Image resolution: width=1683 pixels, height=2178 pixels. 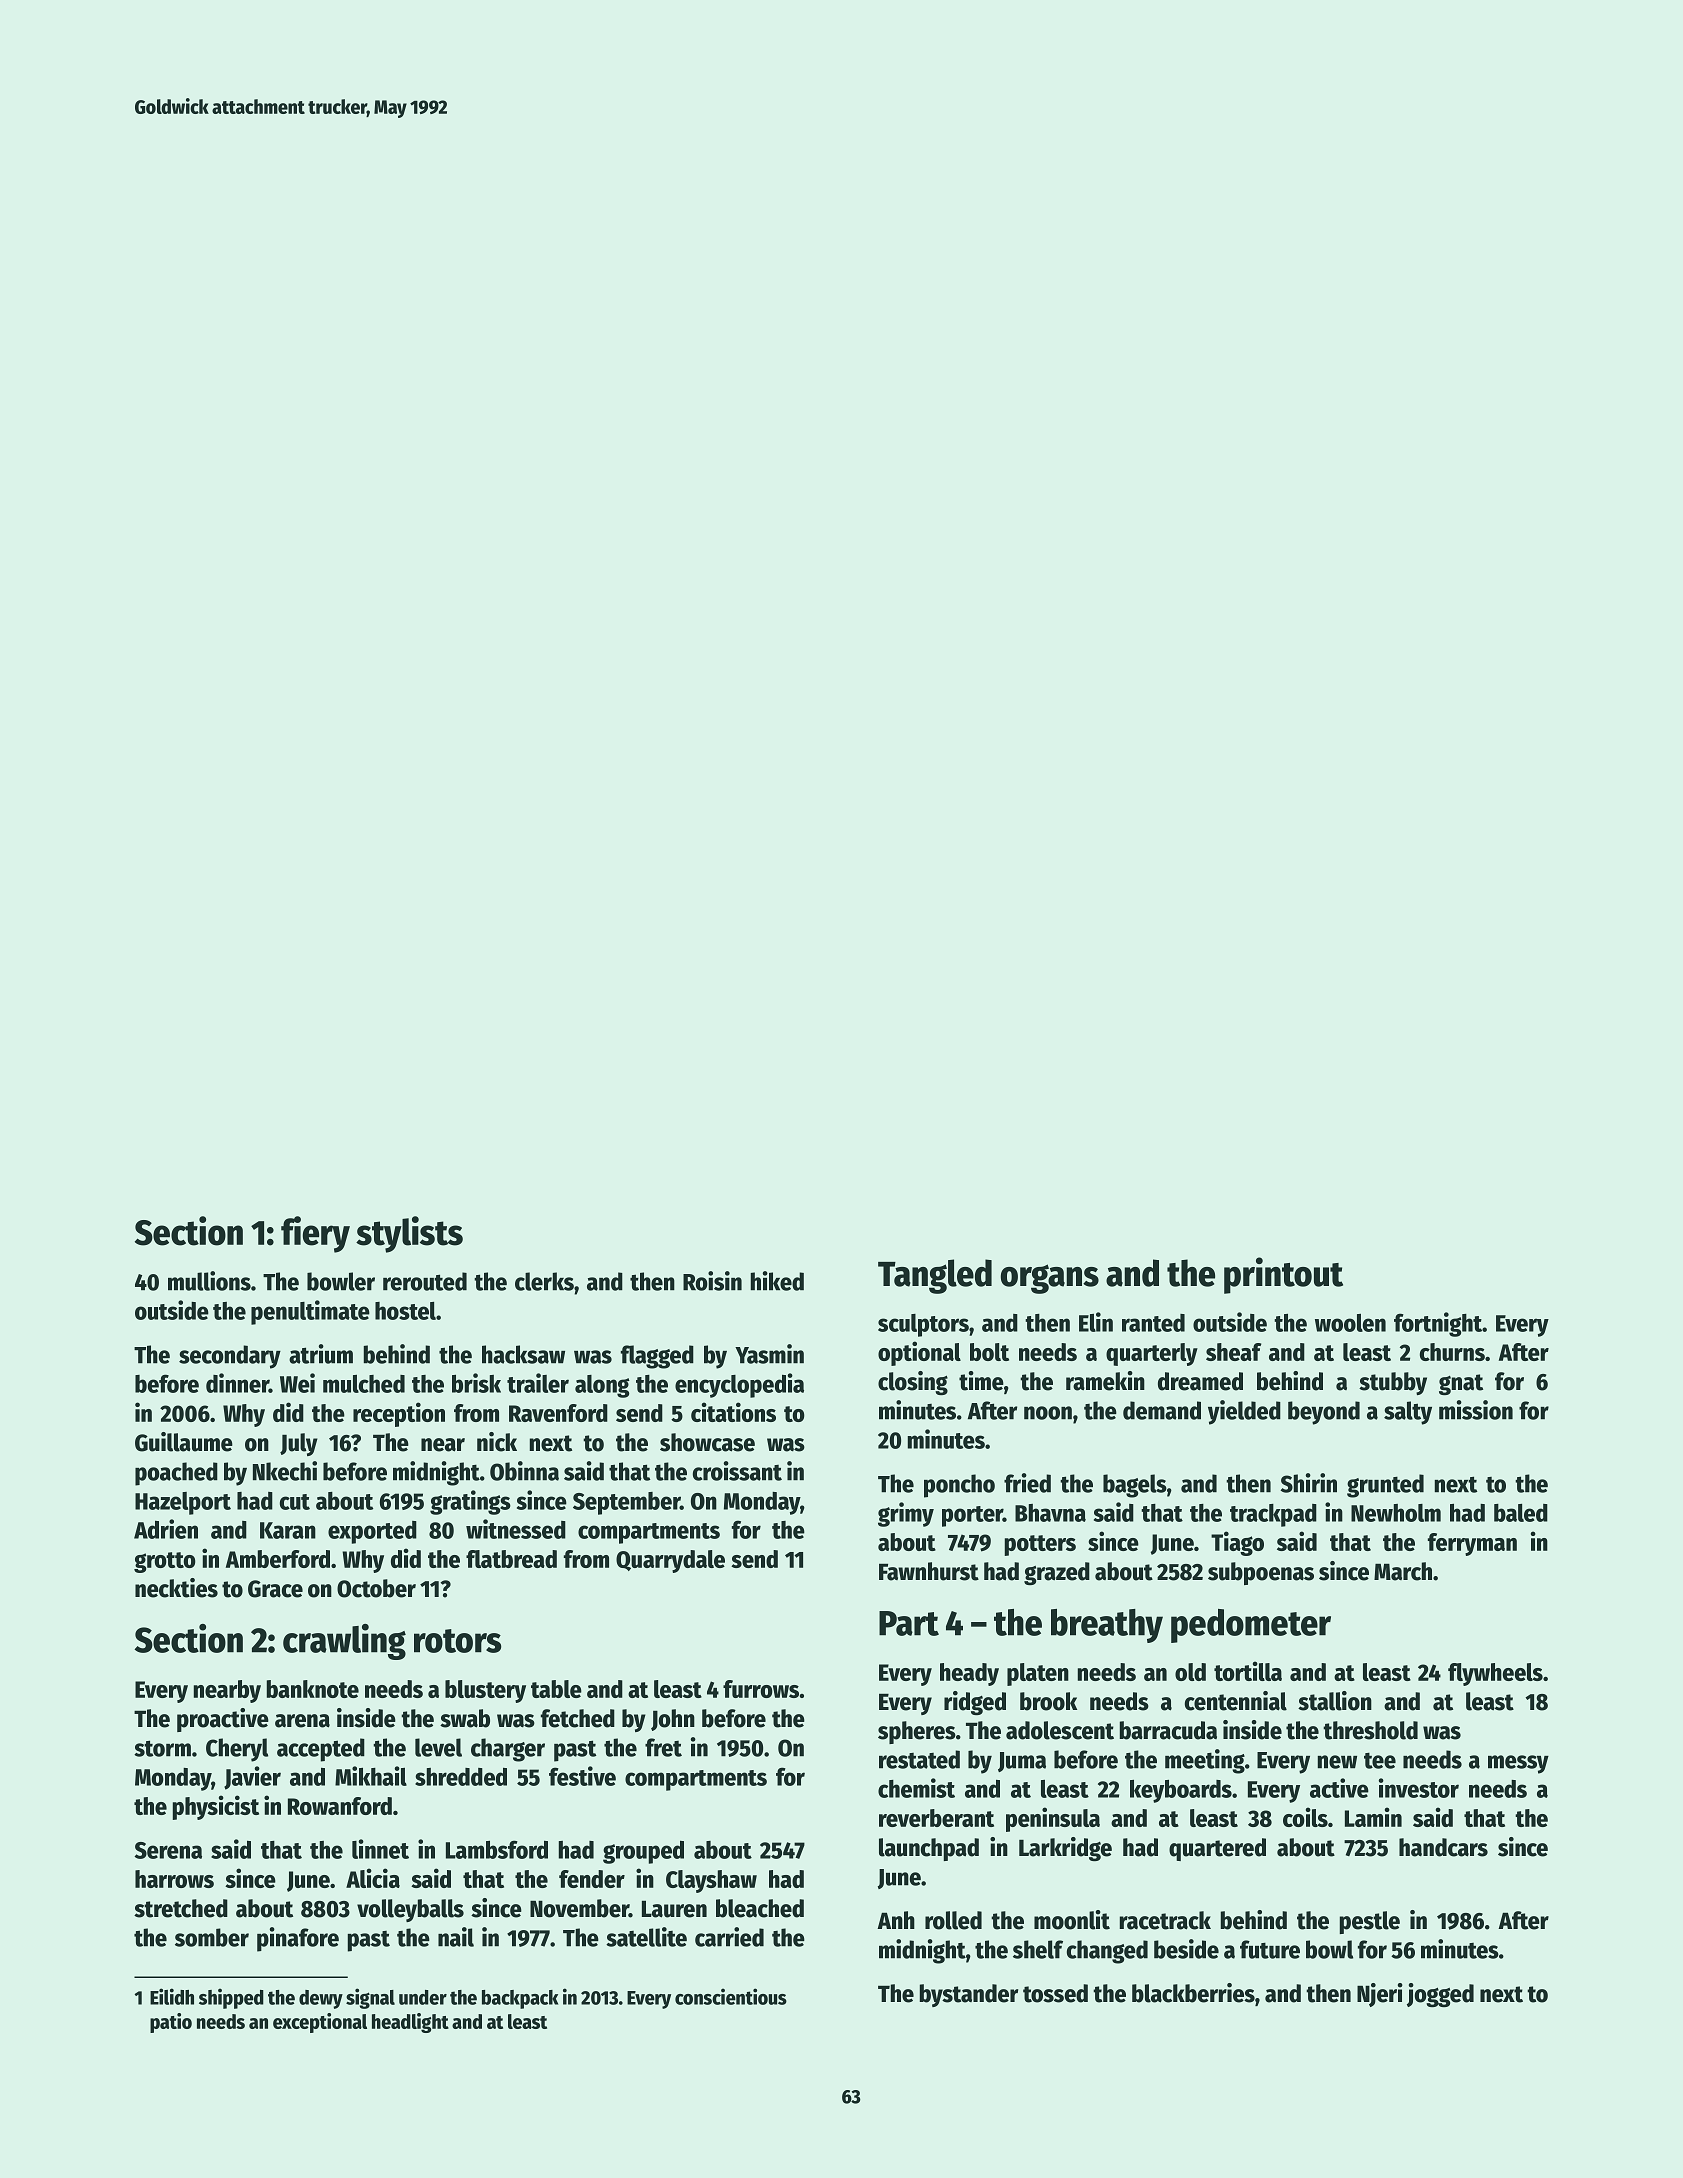 What do you see at coordinates (935, 1276) in the screenshot?
I see `Tangled` at bounding box center [935, 1276].
